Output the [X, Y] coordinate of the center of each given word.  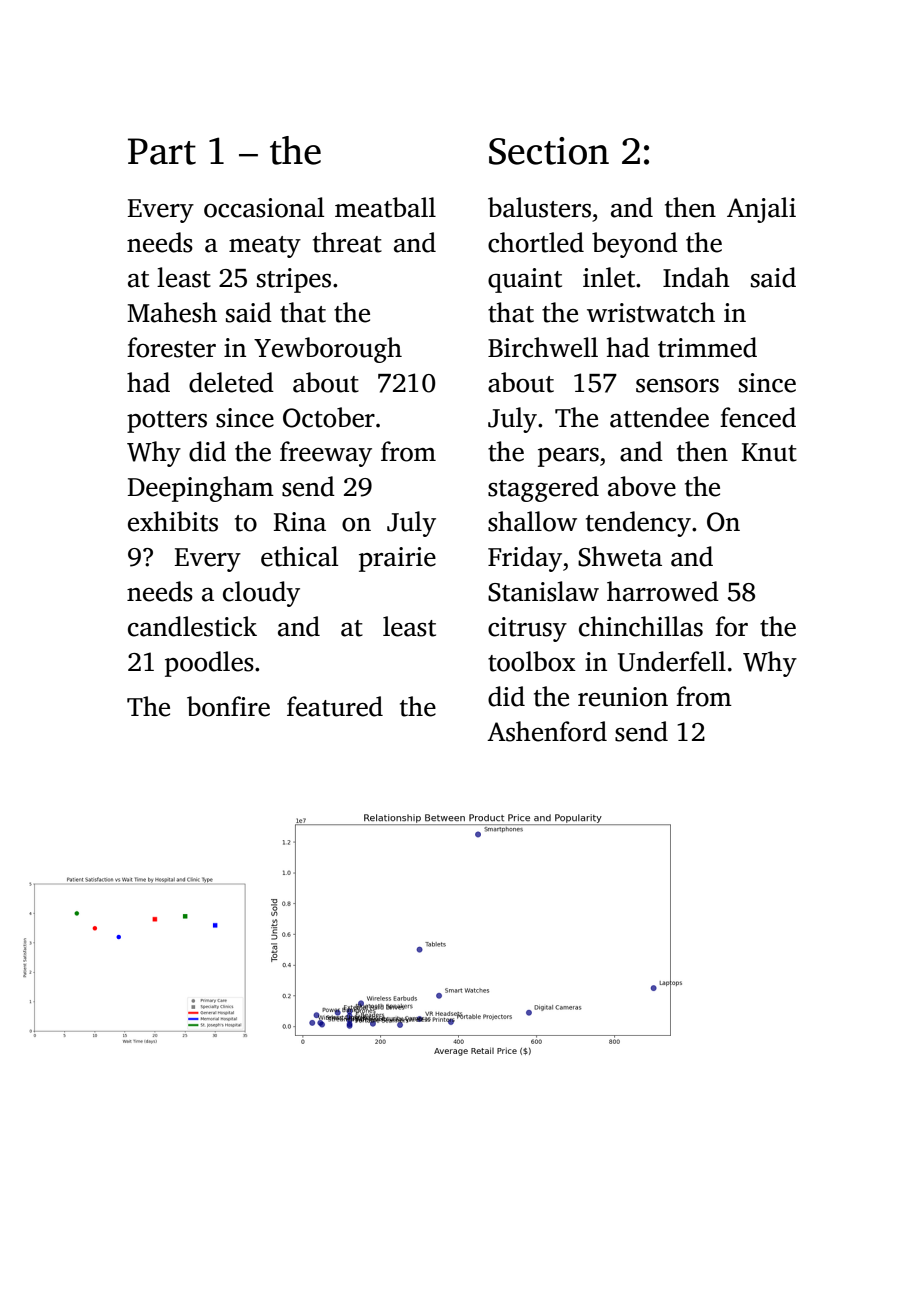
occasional [264, 207]
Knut [769, 452]
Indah [696, 277]
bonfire [228, 706]
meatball [385, 207]
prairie [397, 559]
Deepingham [201, 489]
